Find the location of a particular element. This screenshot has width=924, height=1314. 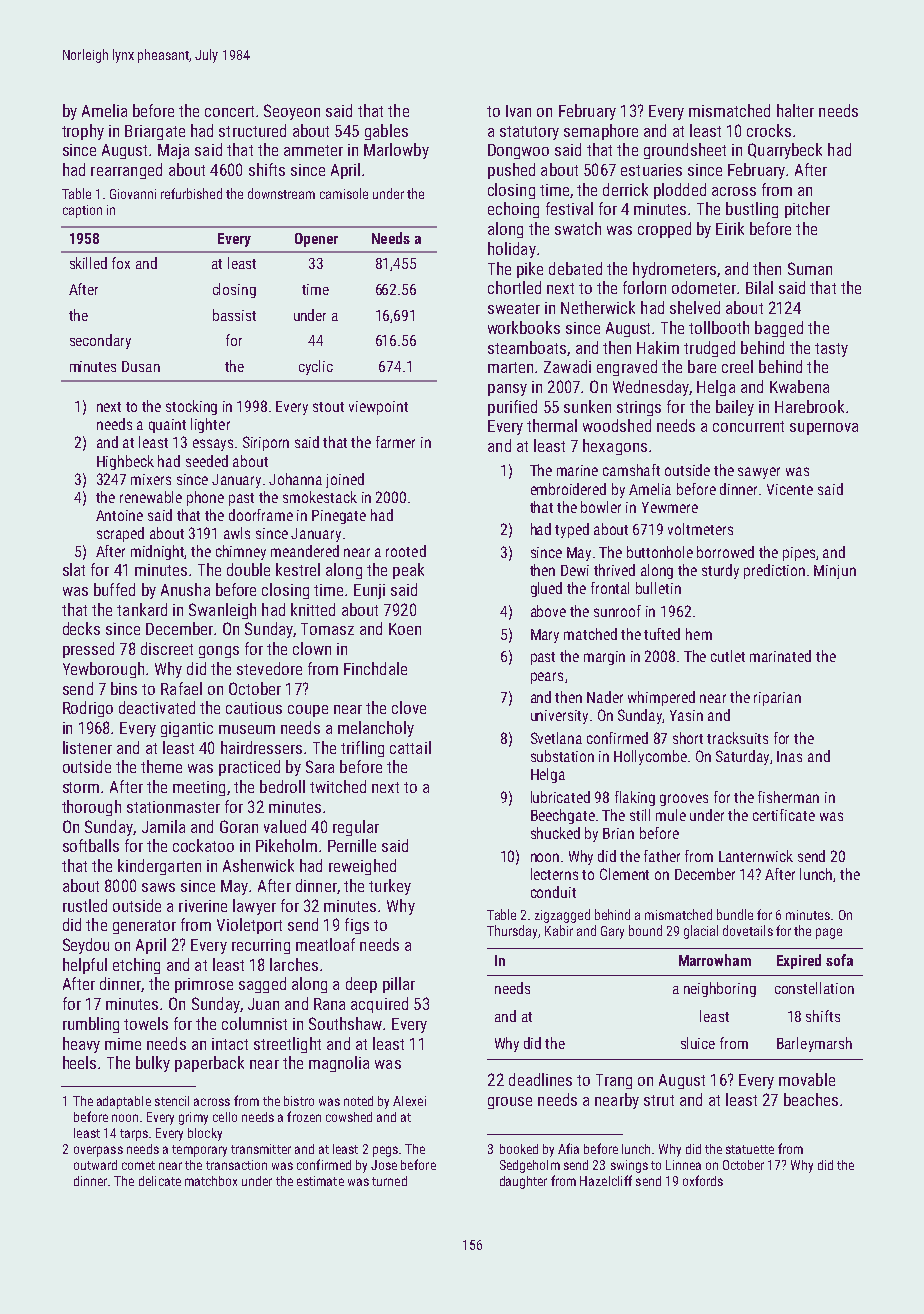

Opener is located at coordinates (316, 240).
